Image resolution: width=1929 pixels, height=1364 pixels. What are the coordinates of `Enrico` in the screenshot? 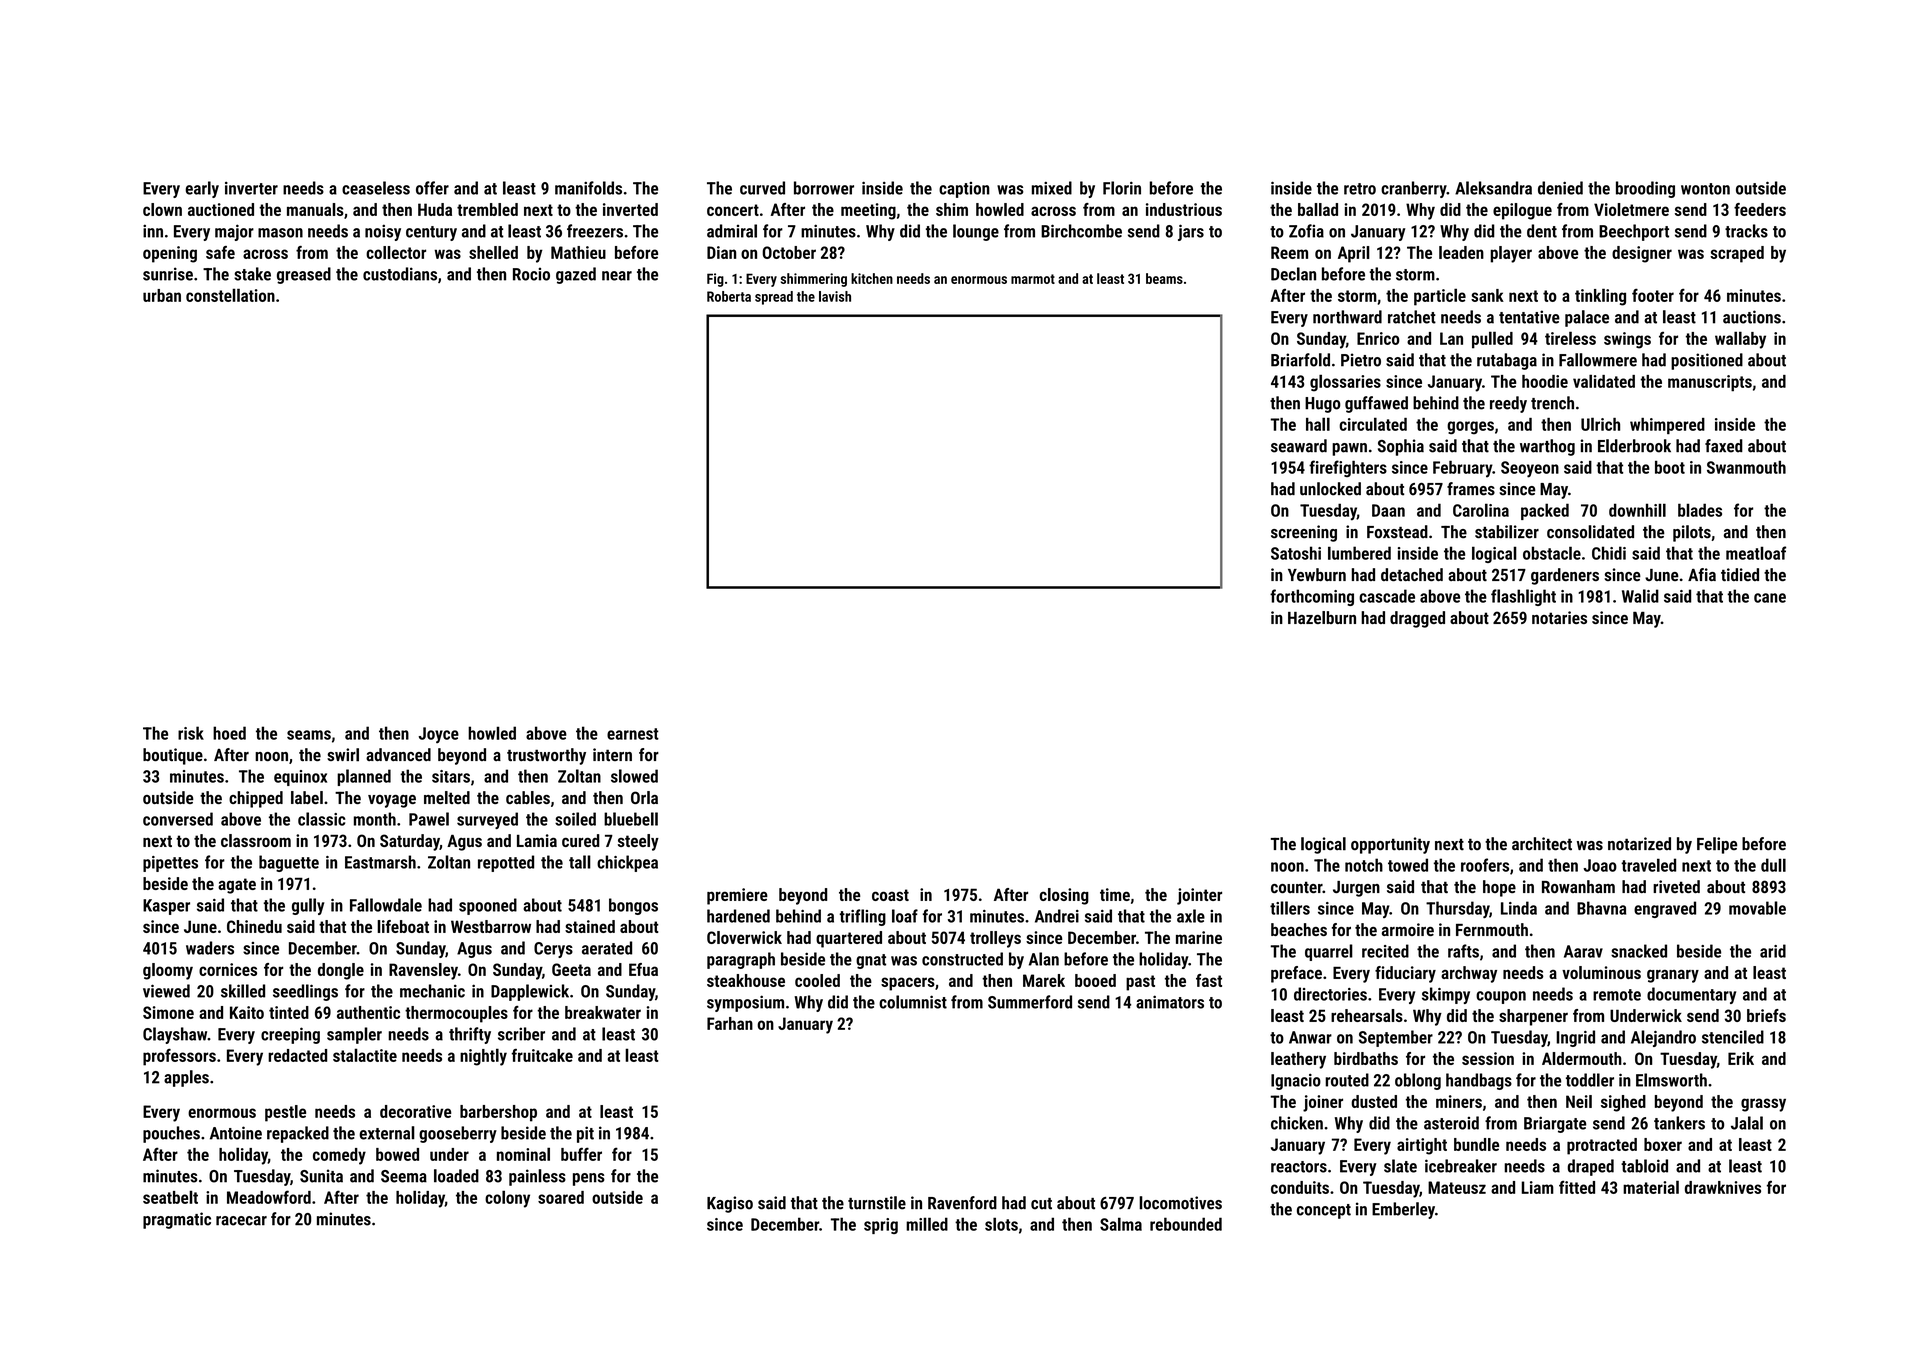 It's located at (1378, 338).
